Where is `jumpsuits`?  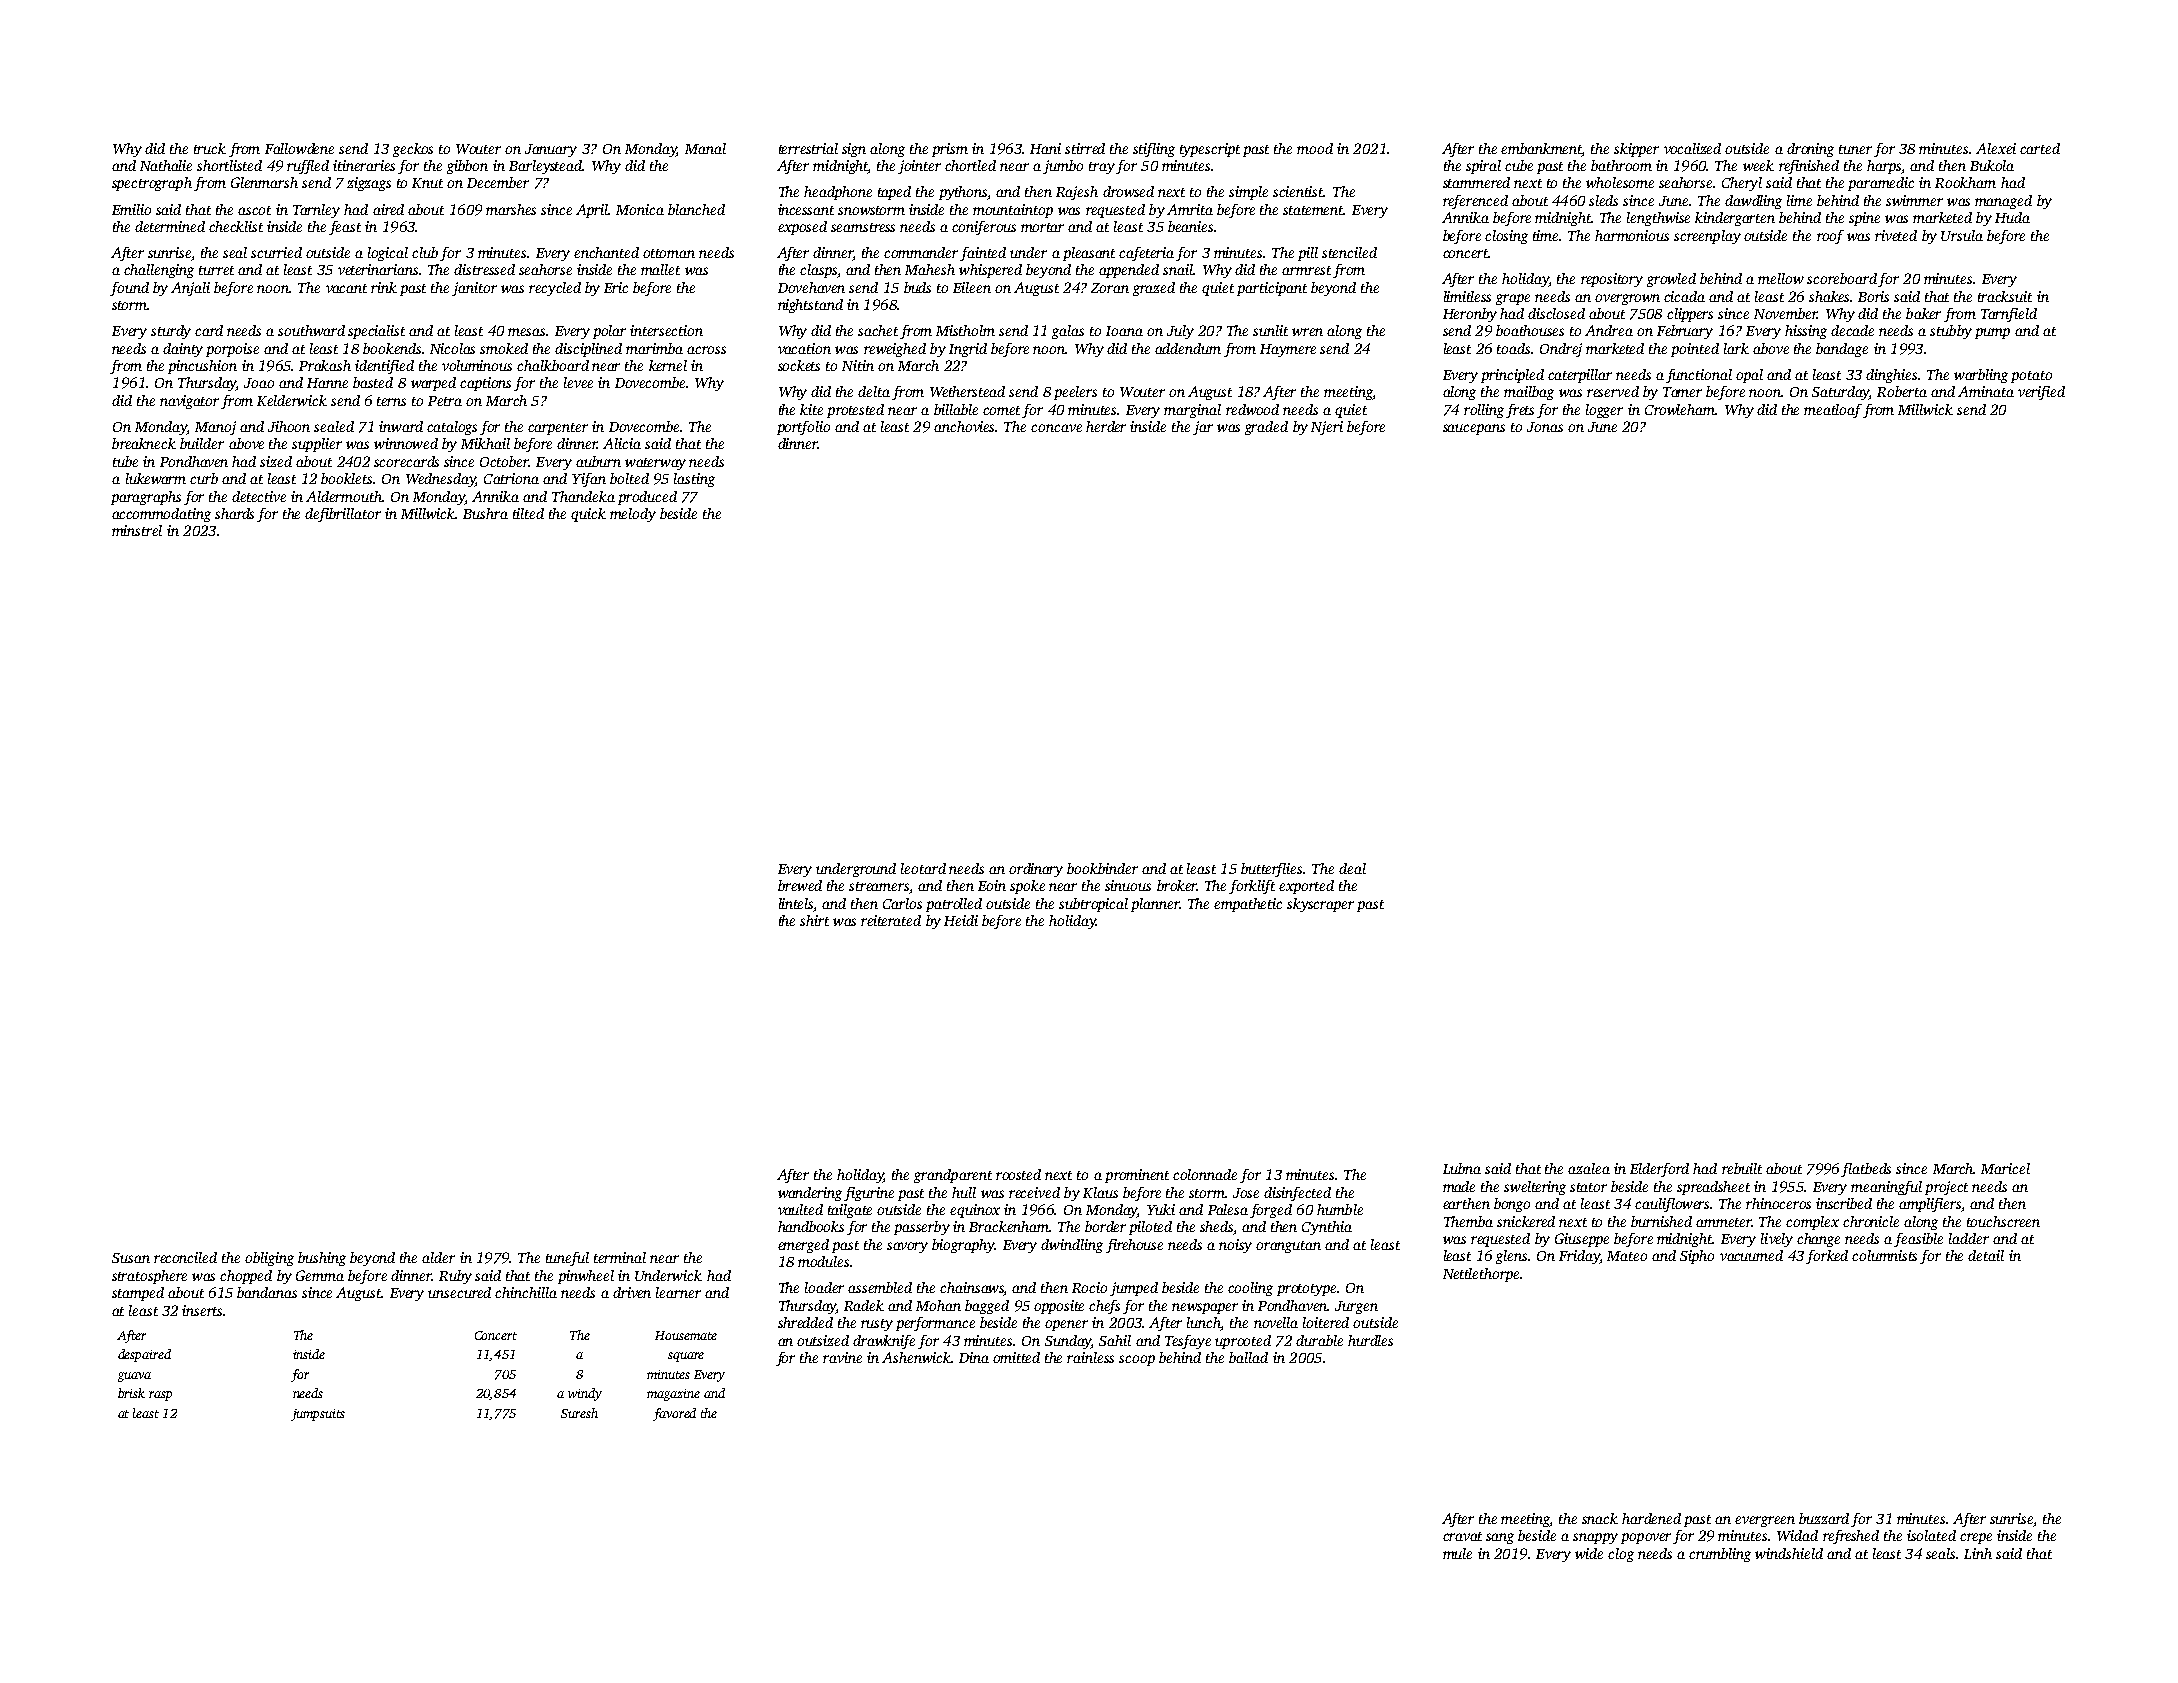 jumpsuits is located at coordinates (318, 1415).
